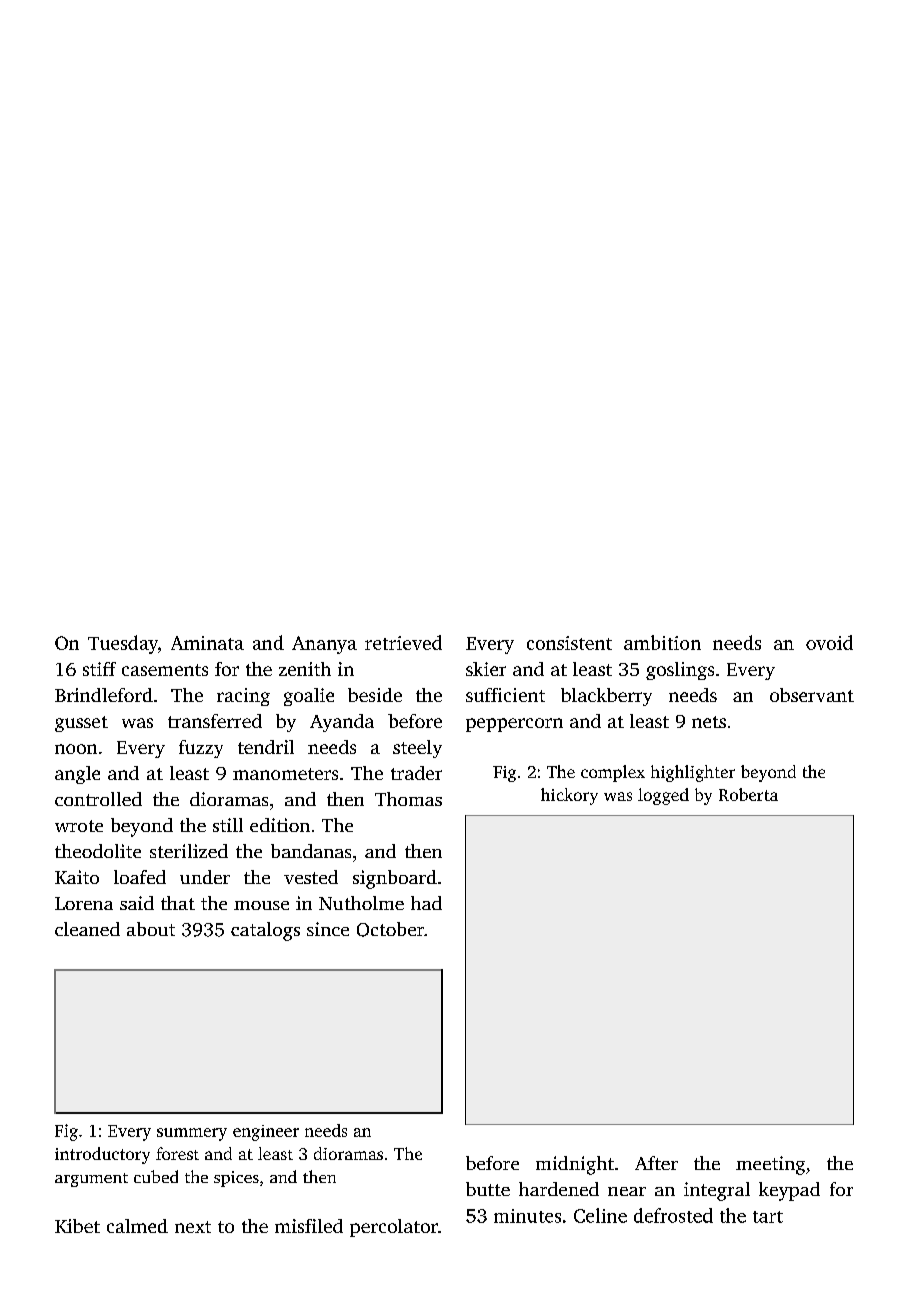 This image has height=1316, width=908. What do you see at coordinates (165, 670) in the image?
I see `casements` at bounding box center [165, 670].
